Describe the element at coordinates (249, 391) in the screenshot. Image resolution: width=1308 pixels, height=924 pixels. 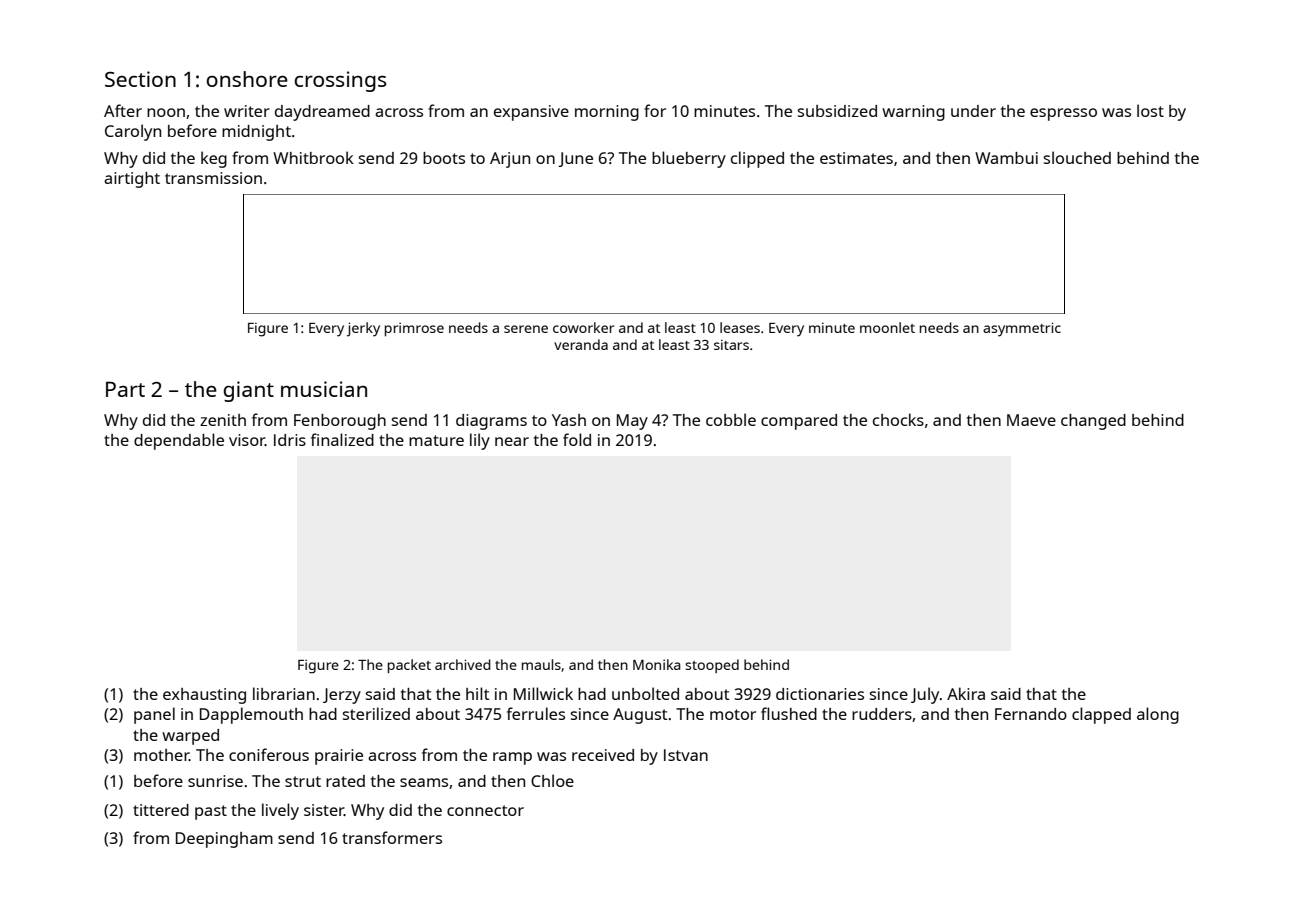
I see `giant` at that location.
